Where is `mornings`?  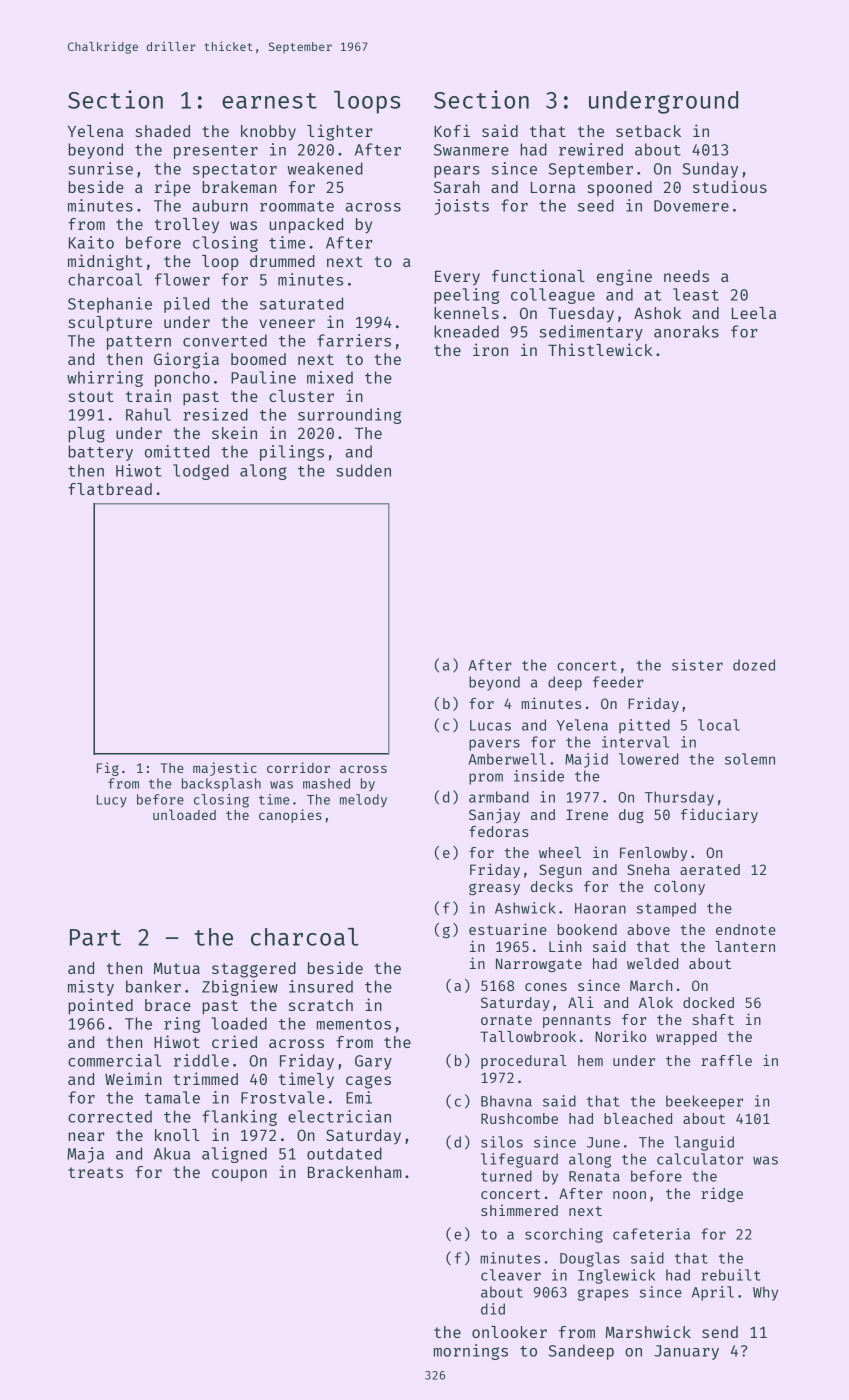 mornings is located at coordinates (471, 1352).
